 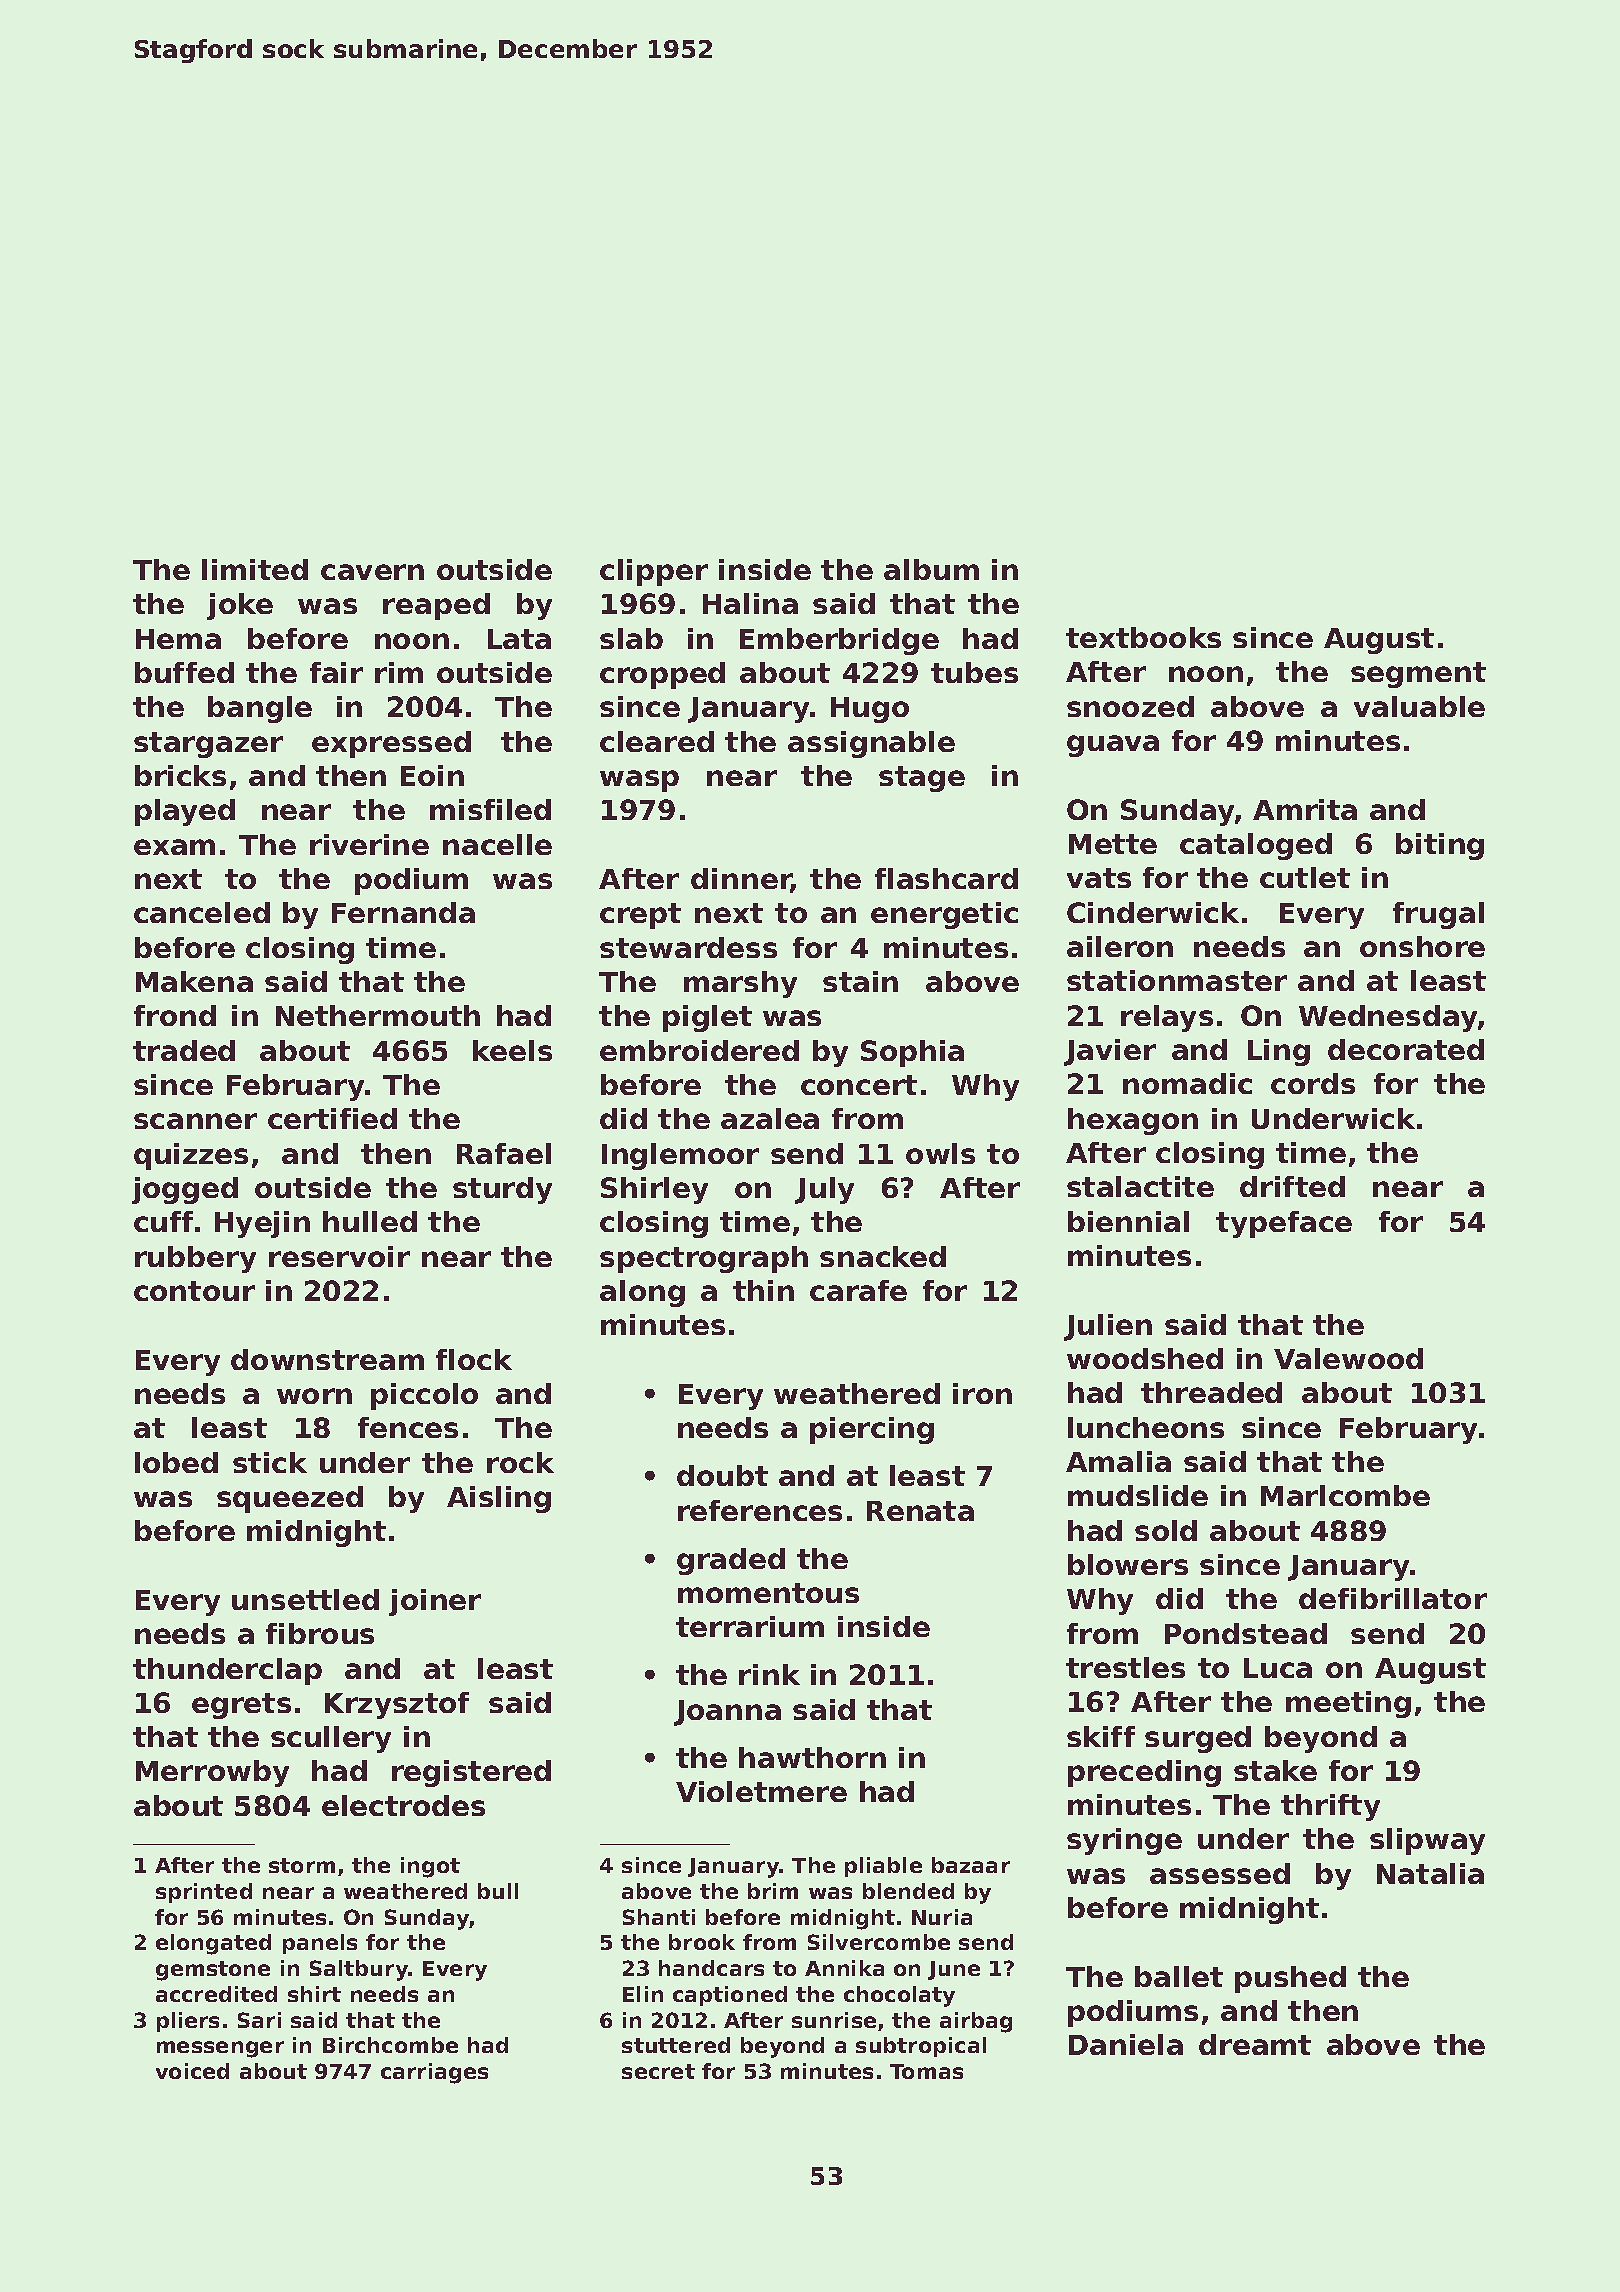 I want to click on flock, so click(x=474, y=1359).
